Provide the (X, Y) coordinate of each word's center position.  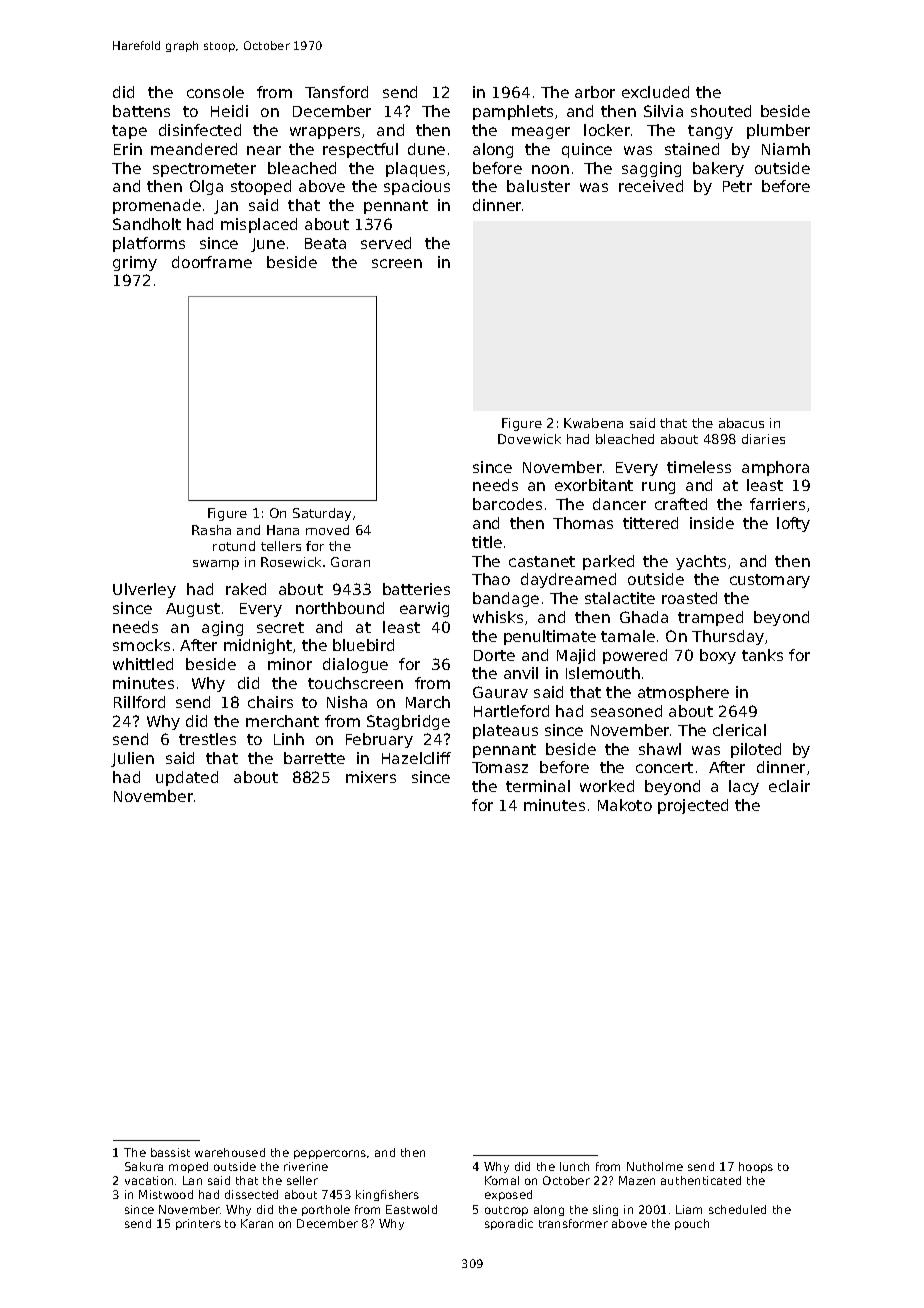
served (386, 243)
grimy (135, 263)
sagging (651, 169)
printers (198, 1224)
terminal (538, 786)
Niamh (786, 149)
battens (141, 111)
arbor (595, 92)
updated (187, 778)
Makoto (625, 805)
